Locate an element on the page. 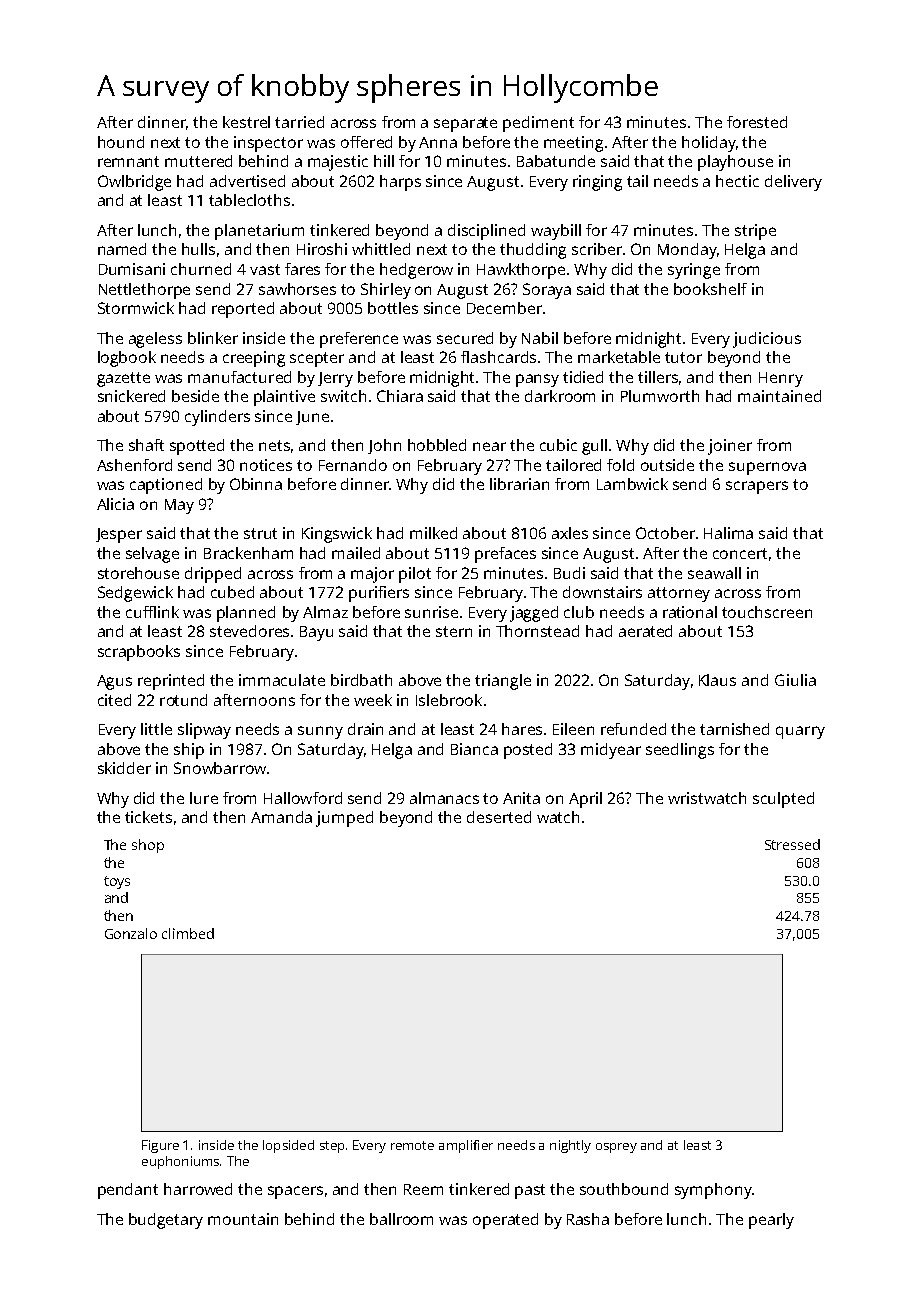 This image has width=924, height=1308. April is located at coordinates (585, 800).
